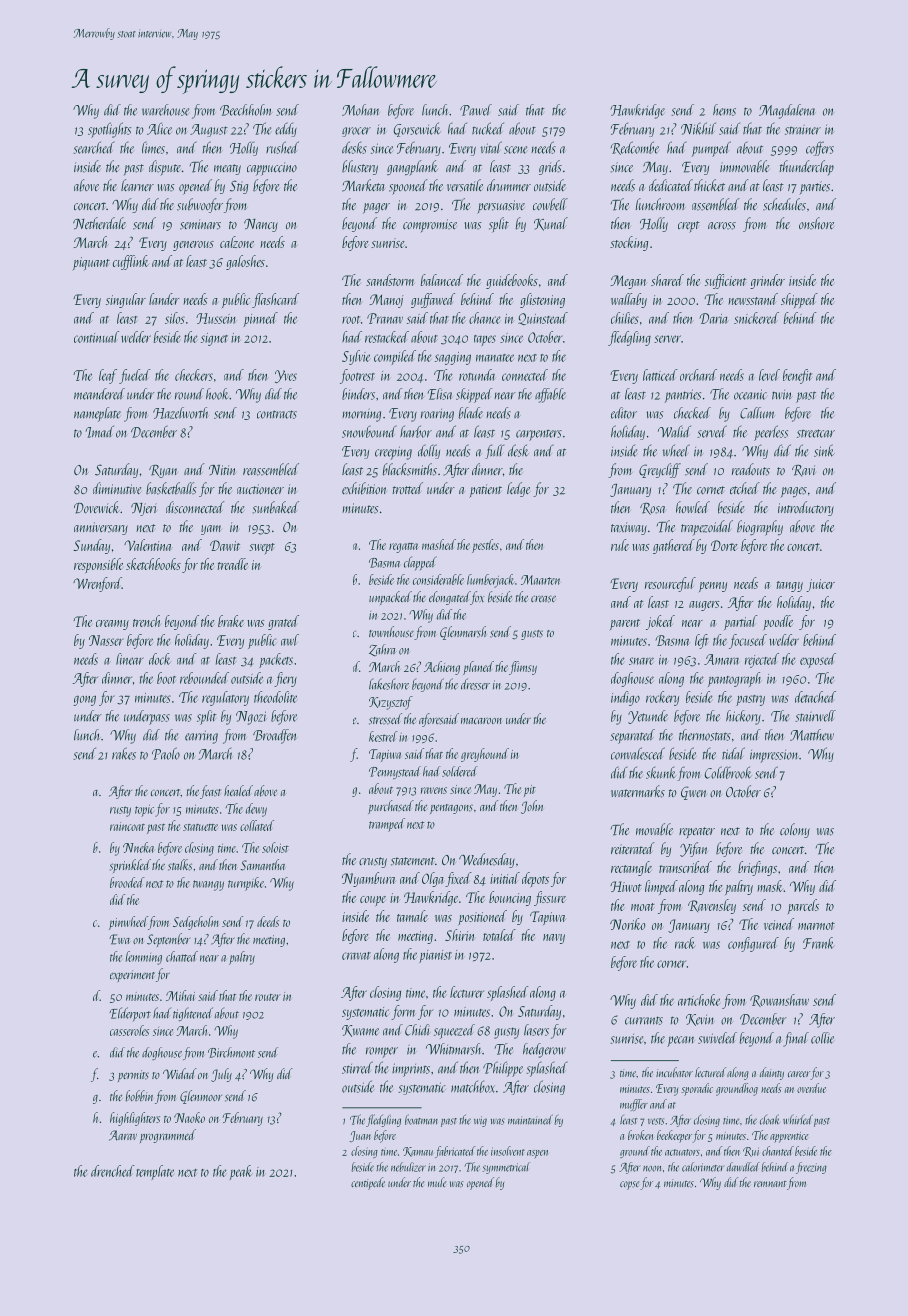 This image has height=1316, width=908. I want to click on brooded, so click(127, 882).
